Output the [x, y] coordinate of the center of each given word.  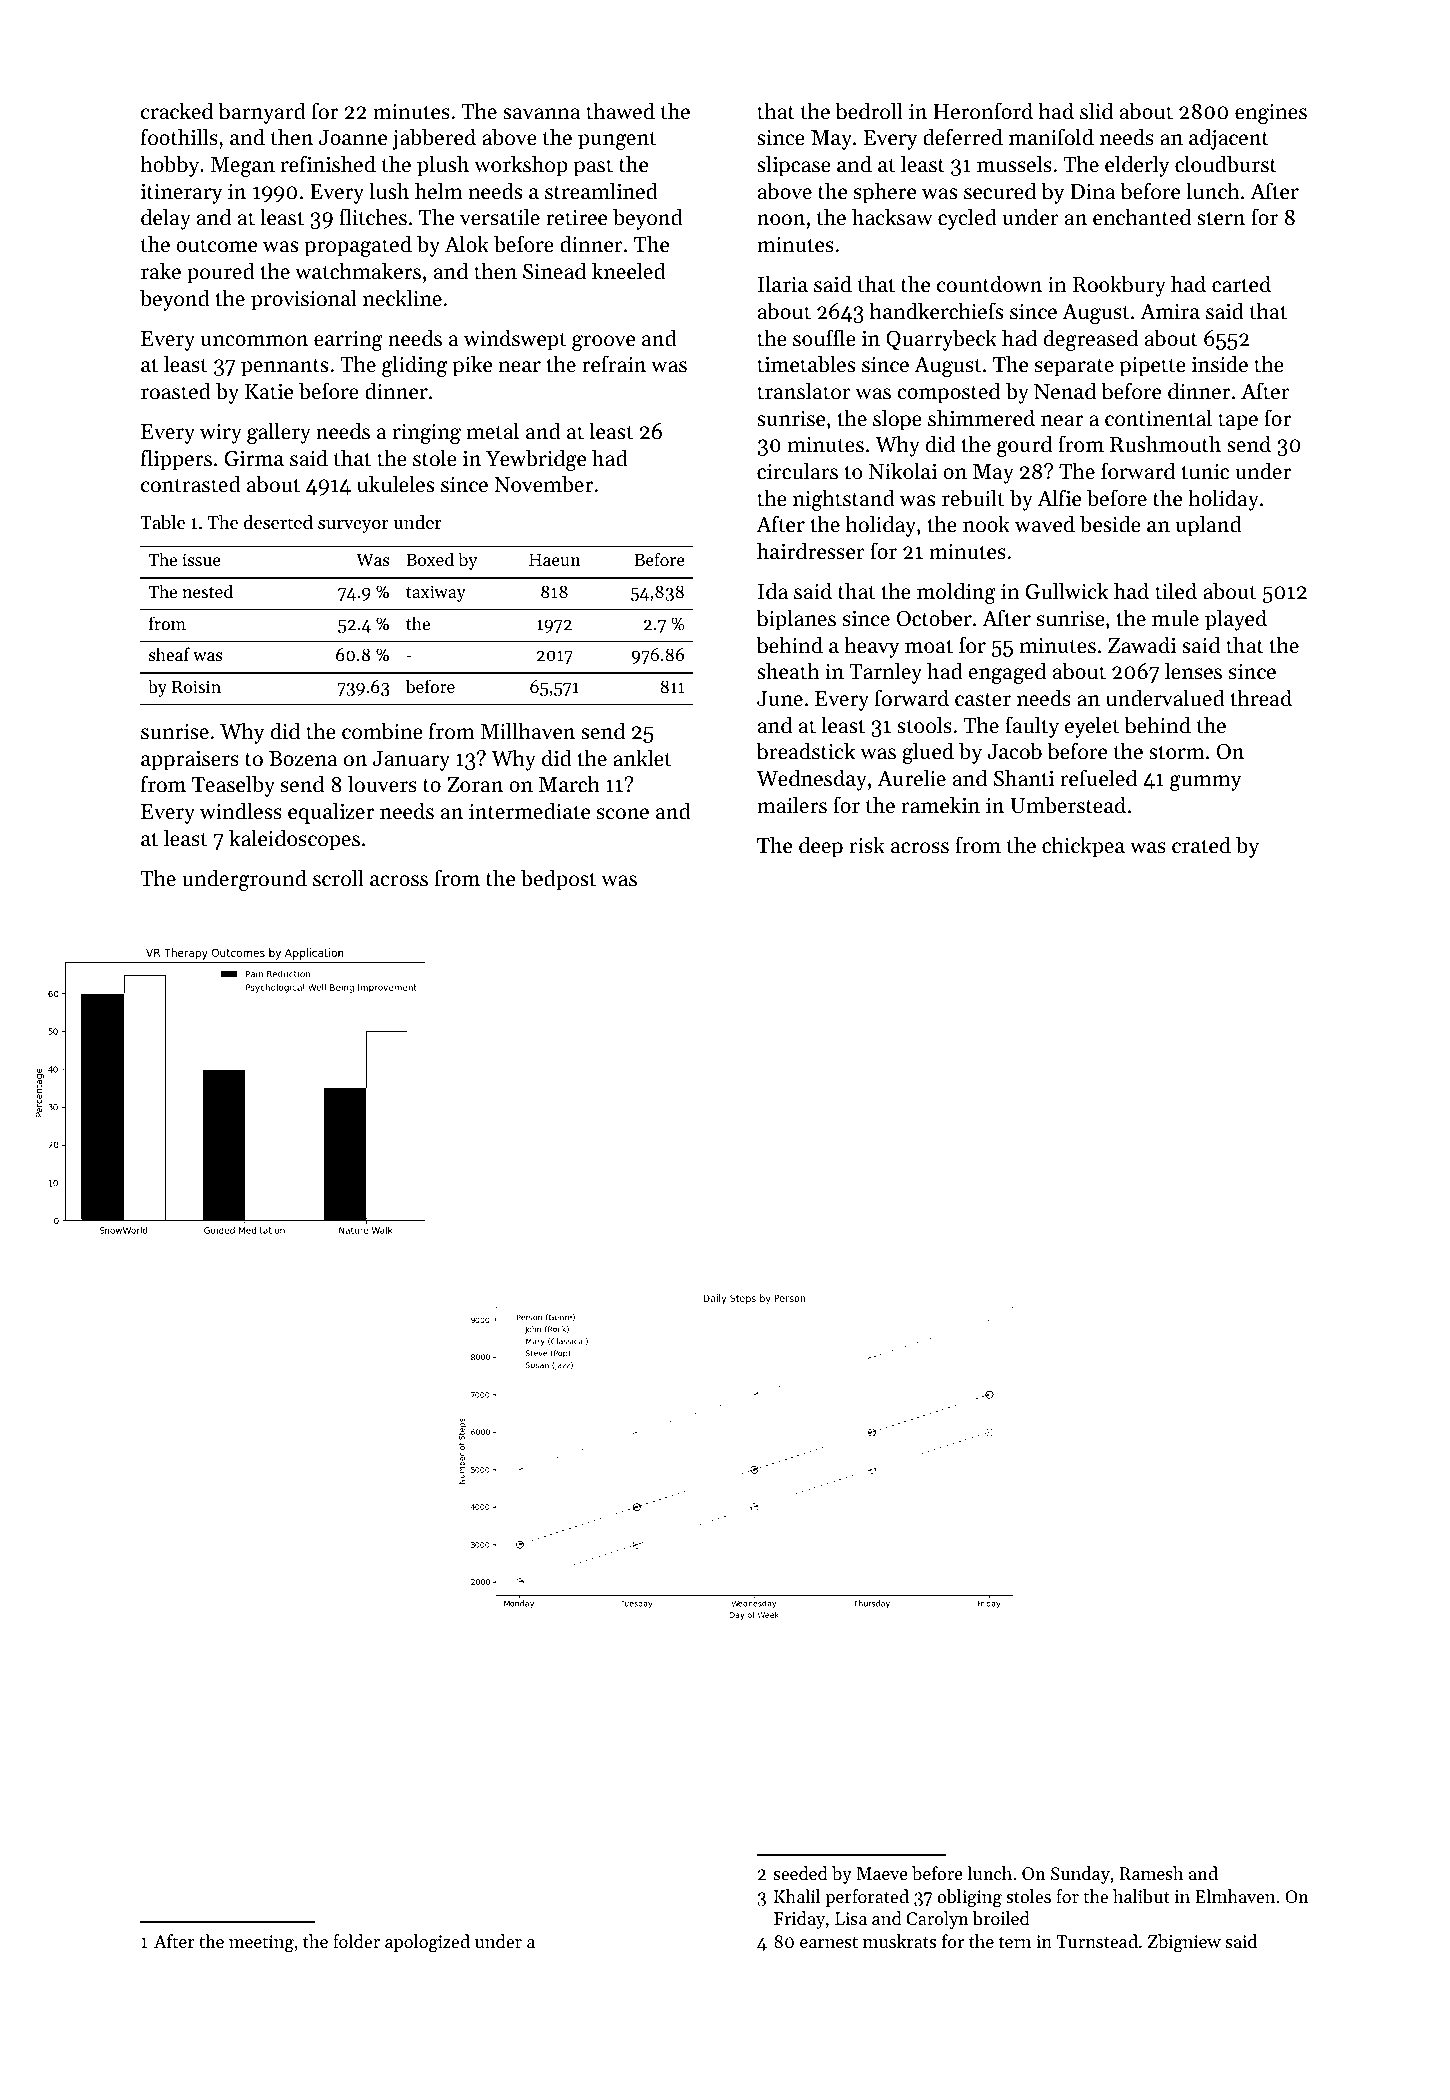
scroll [338, 878]
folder [356, 1941]
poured [221, 273]
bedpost [558, 880]
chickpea [1083, 847]
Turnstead [1097, 1941]
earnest [829, 1942]
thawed [620, 111]
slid [1096, 111]
